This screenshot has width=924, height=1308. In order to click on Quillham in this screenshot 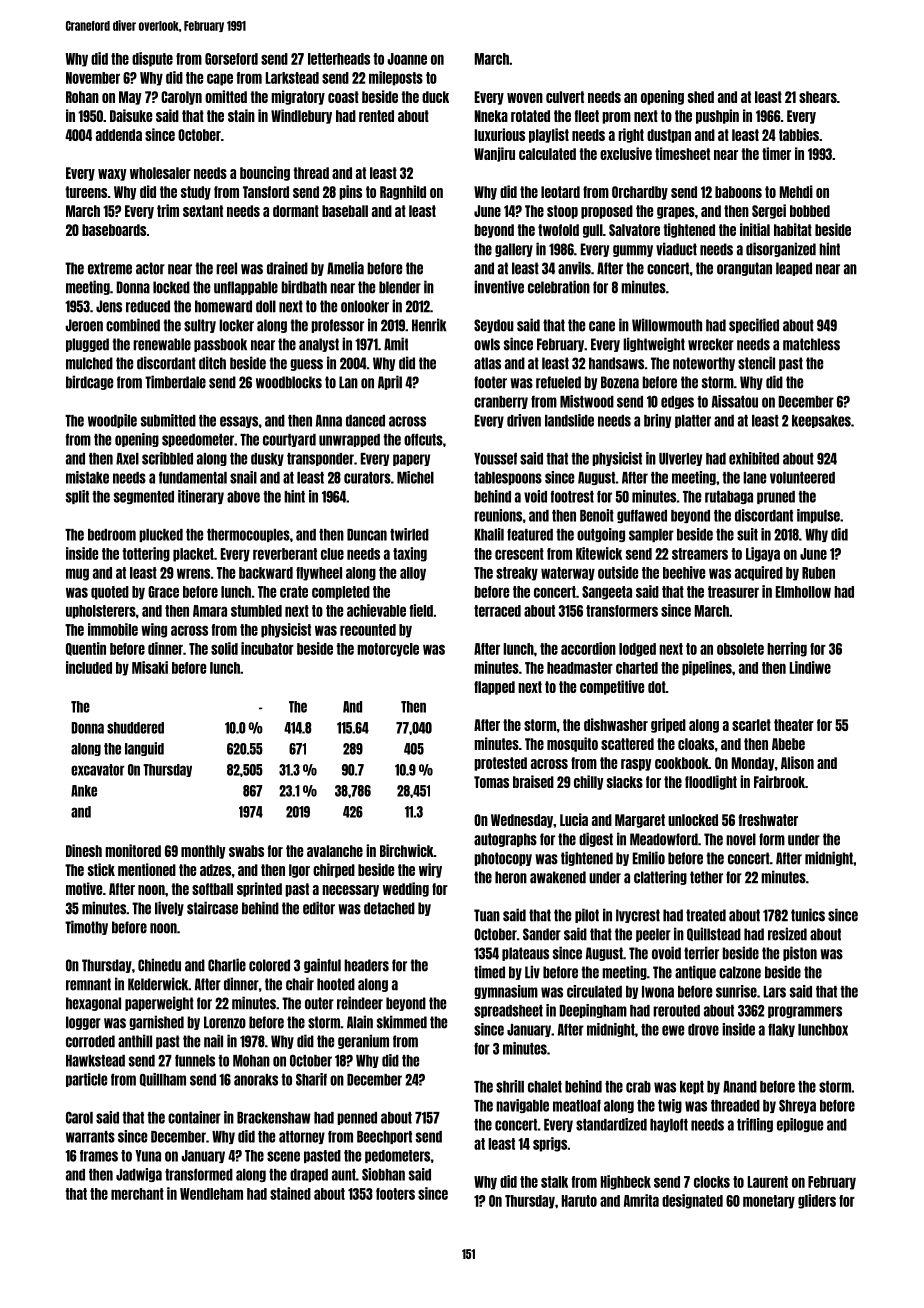, I will do `click(163, 1080)`.
